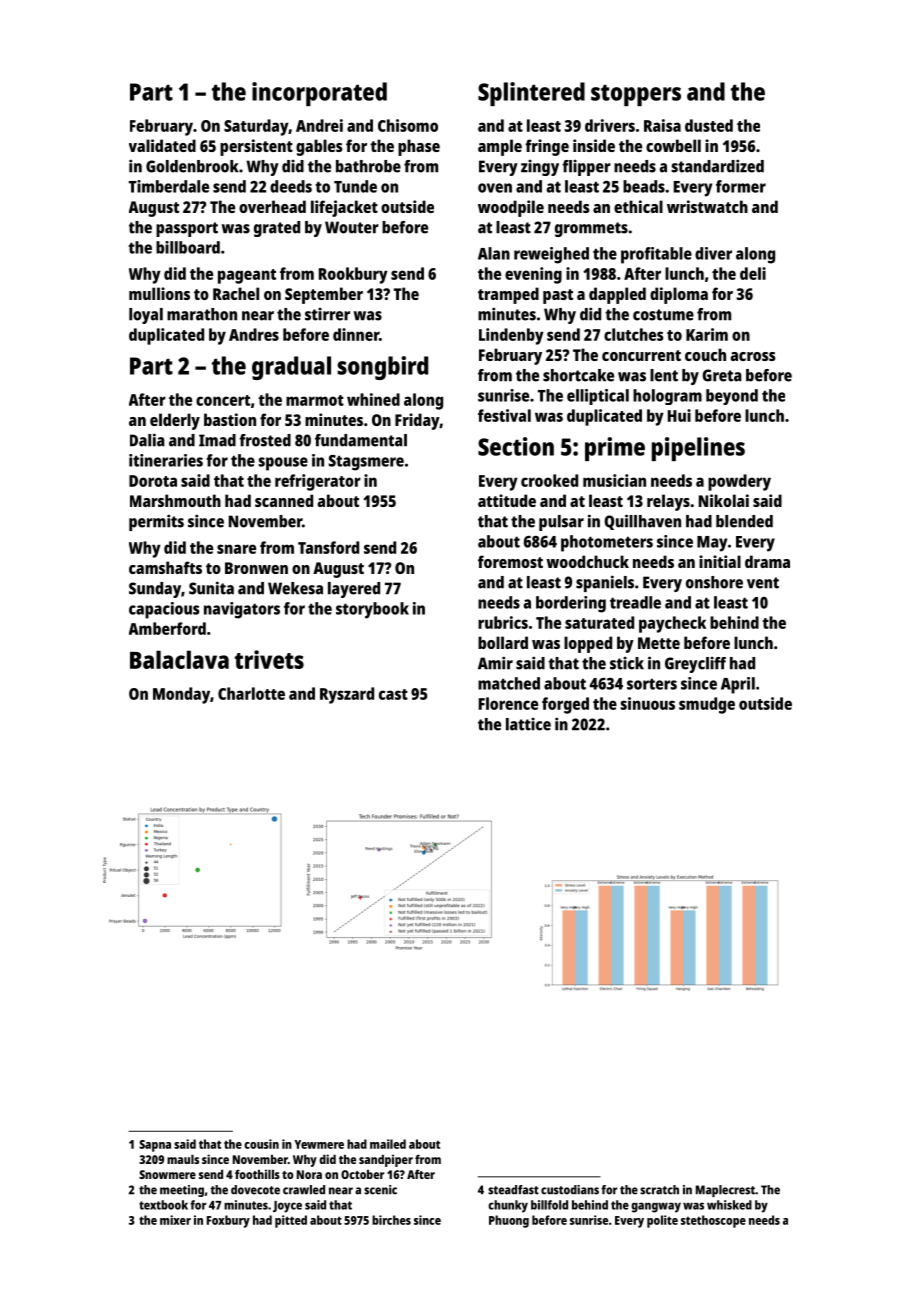 The height and width of the image is (1314, 924). Describe the element at coordinates (713, 1221) in the image. I see `stethoscope` at that location.
